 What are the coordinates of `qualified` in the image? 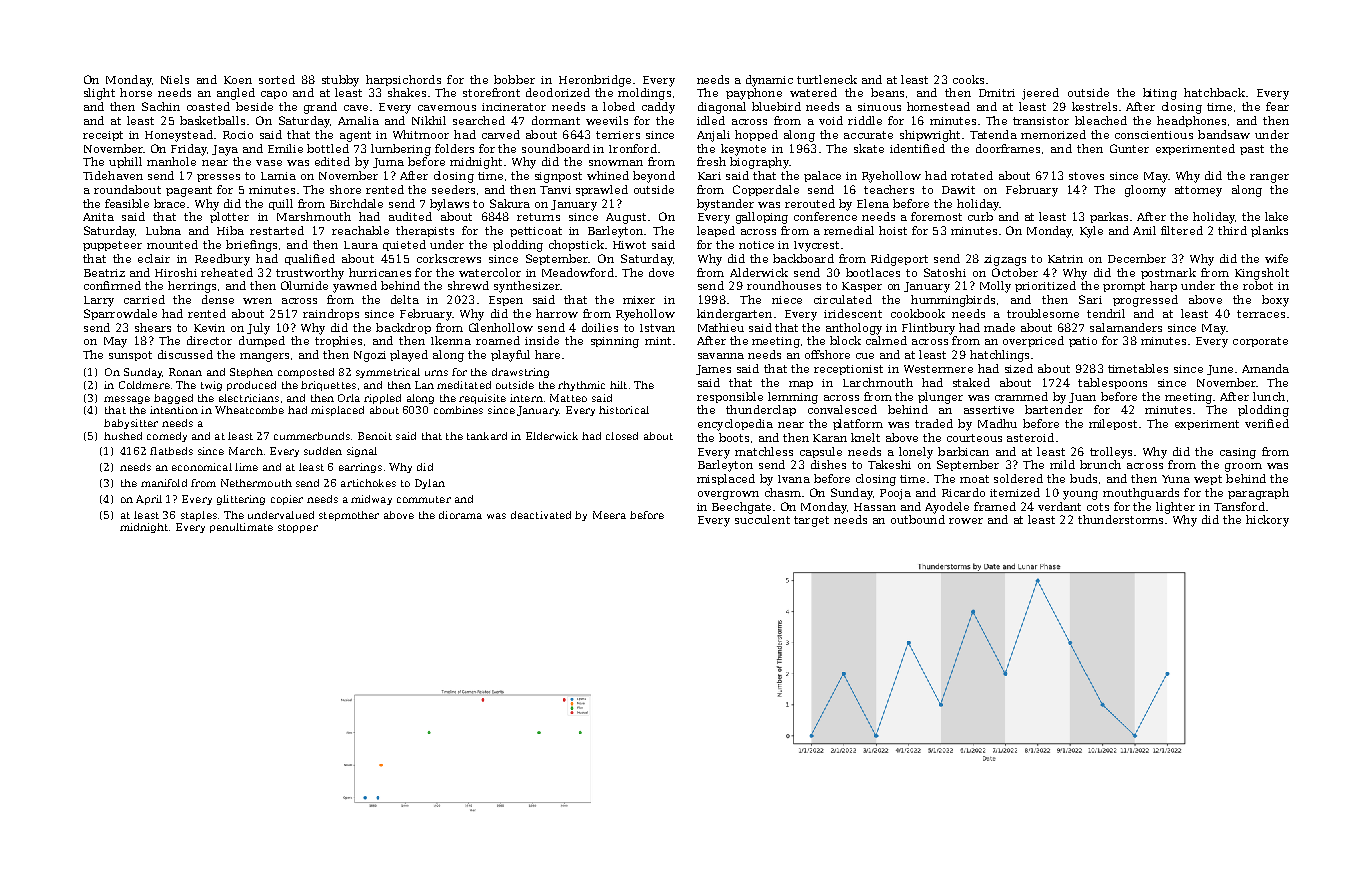 It's located at (310, 259).
